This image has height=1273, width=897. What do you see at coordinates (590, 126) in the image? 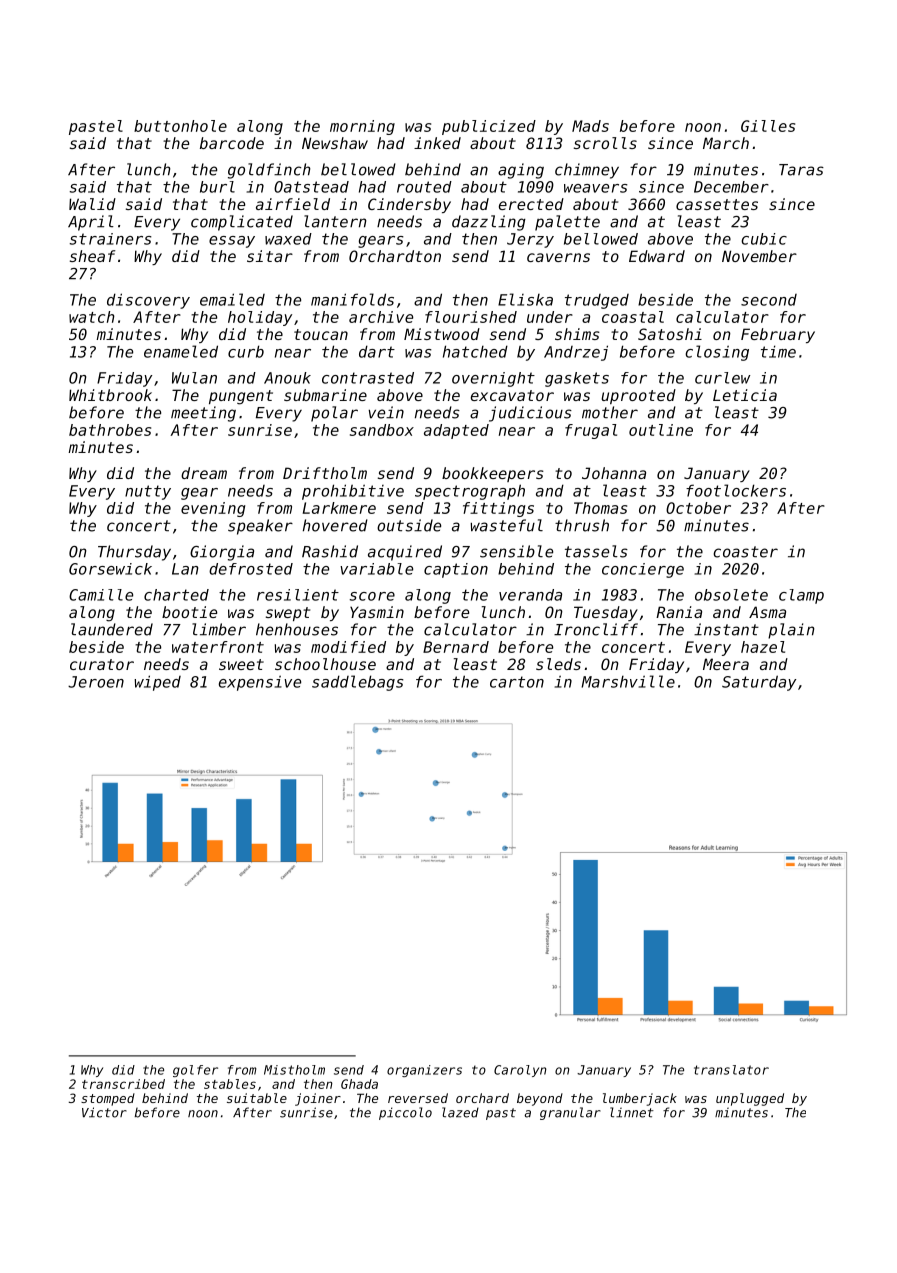
I see `Mads` at bounding box center [590, 126].
